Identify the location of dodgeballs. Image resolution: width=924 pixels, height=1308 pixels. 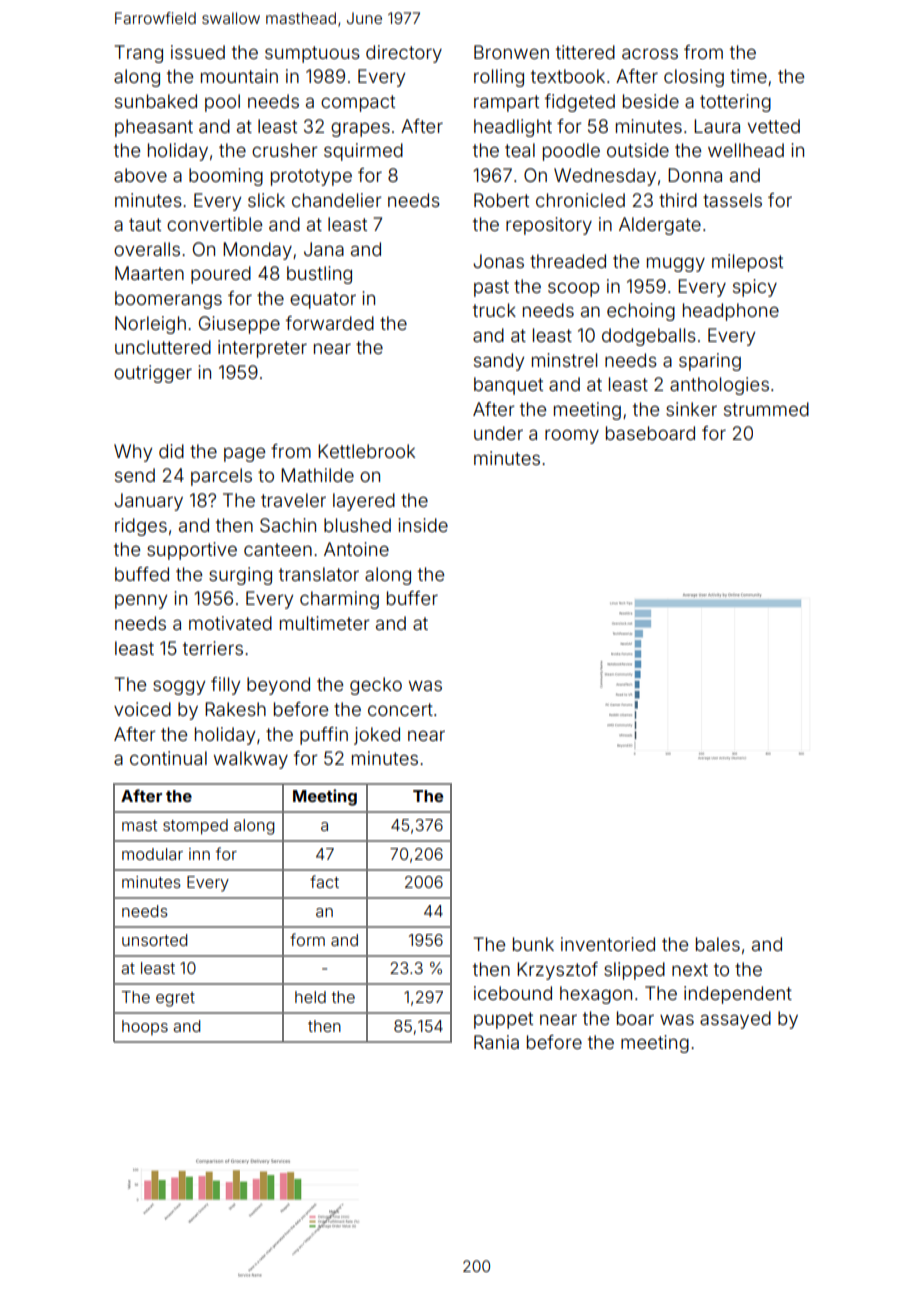
(649, 337).
